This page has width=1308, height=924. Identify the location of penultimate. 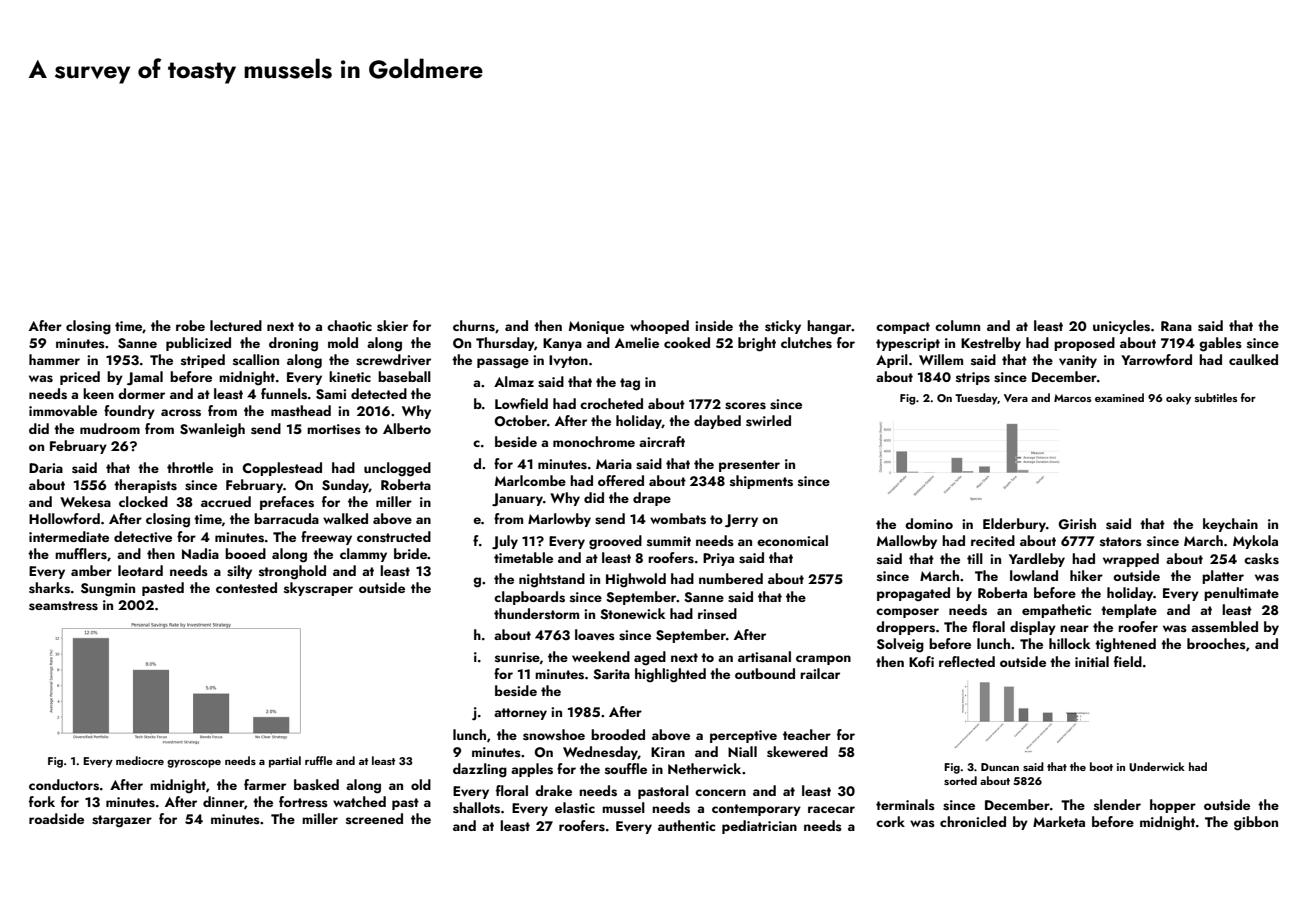
(1241, 594).
